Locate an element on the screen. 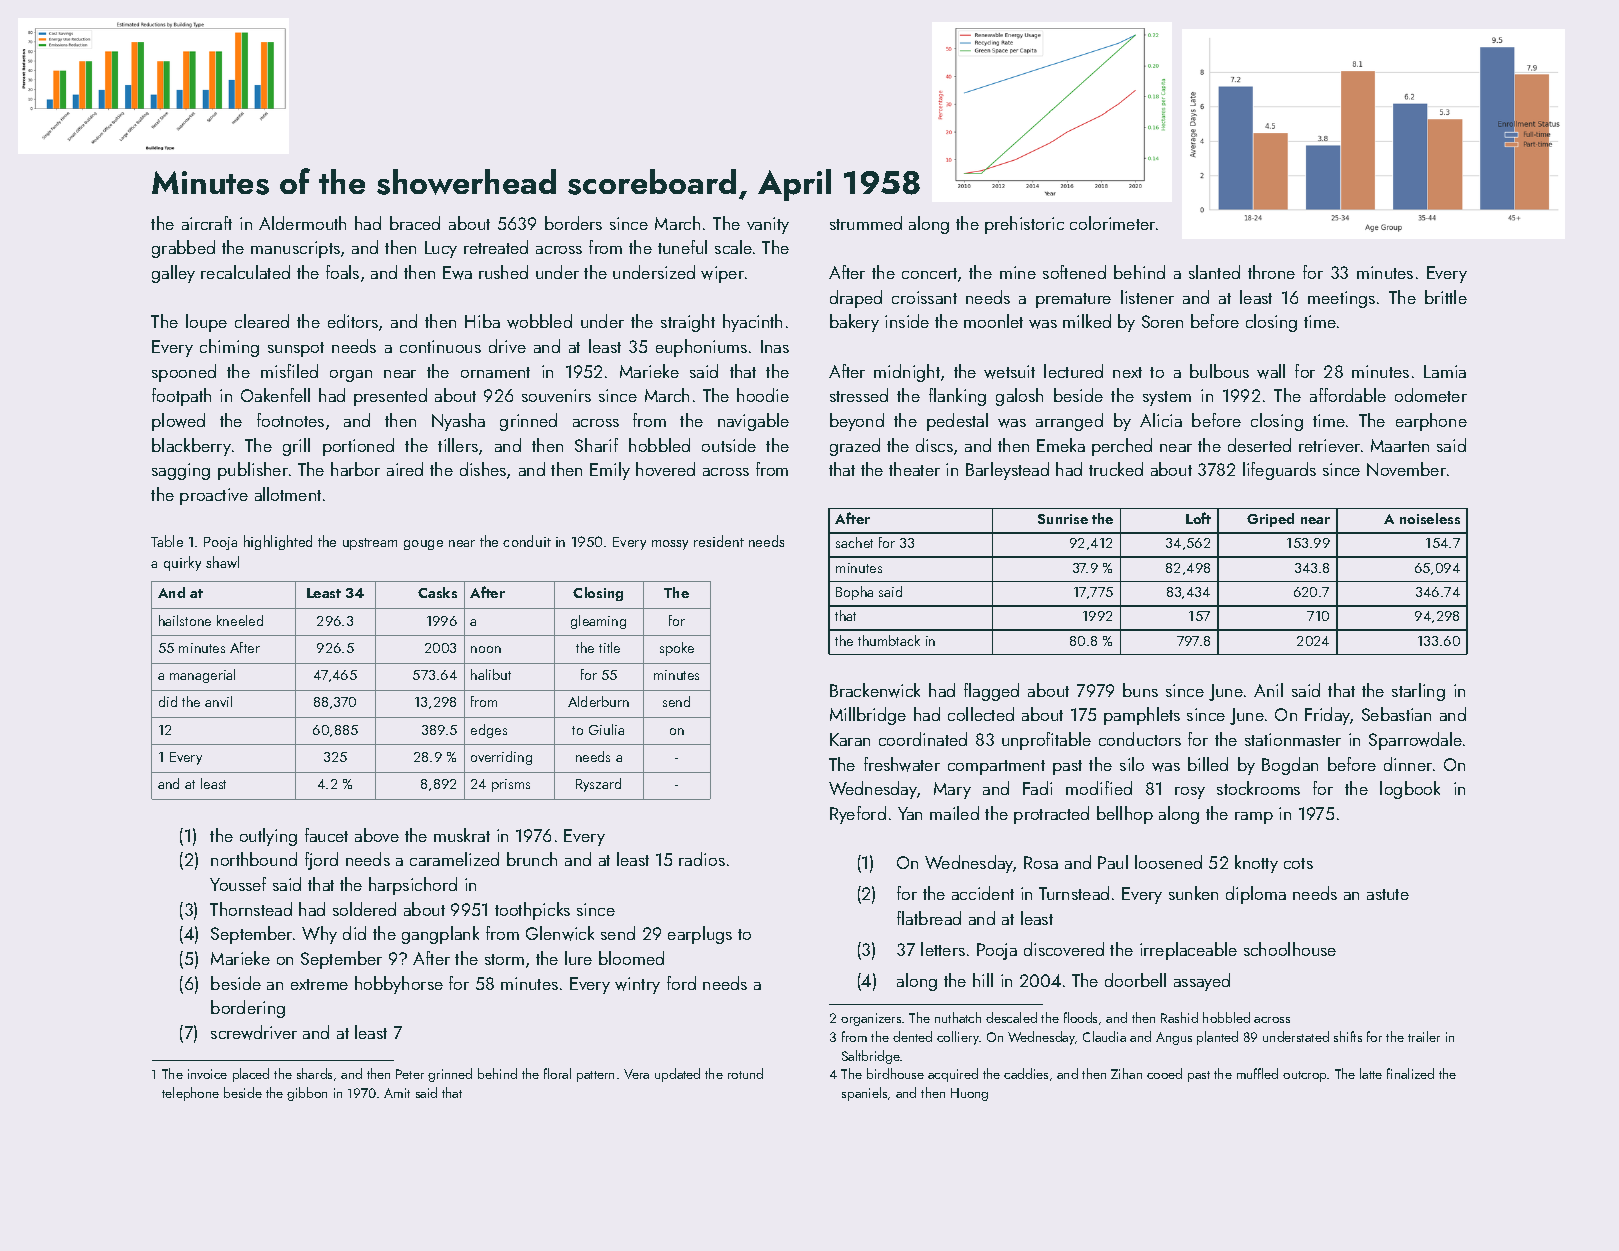 The image size is (1619, 1251). brittle is located at coordinates (1446, 297).
